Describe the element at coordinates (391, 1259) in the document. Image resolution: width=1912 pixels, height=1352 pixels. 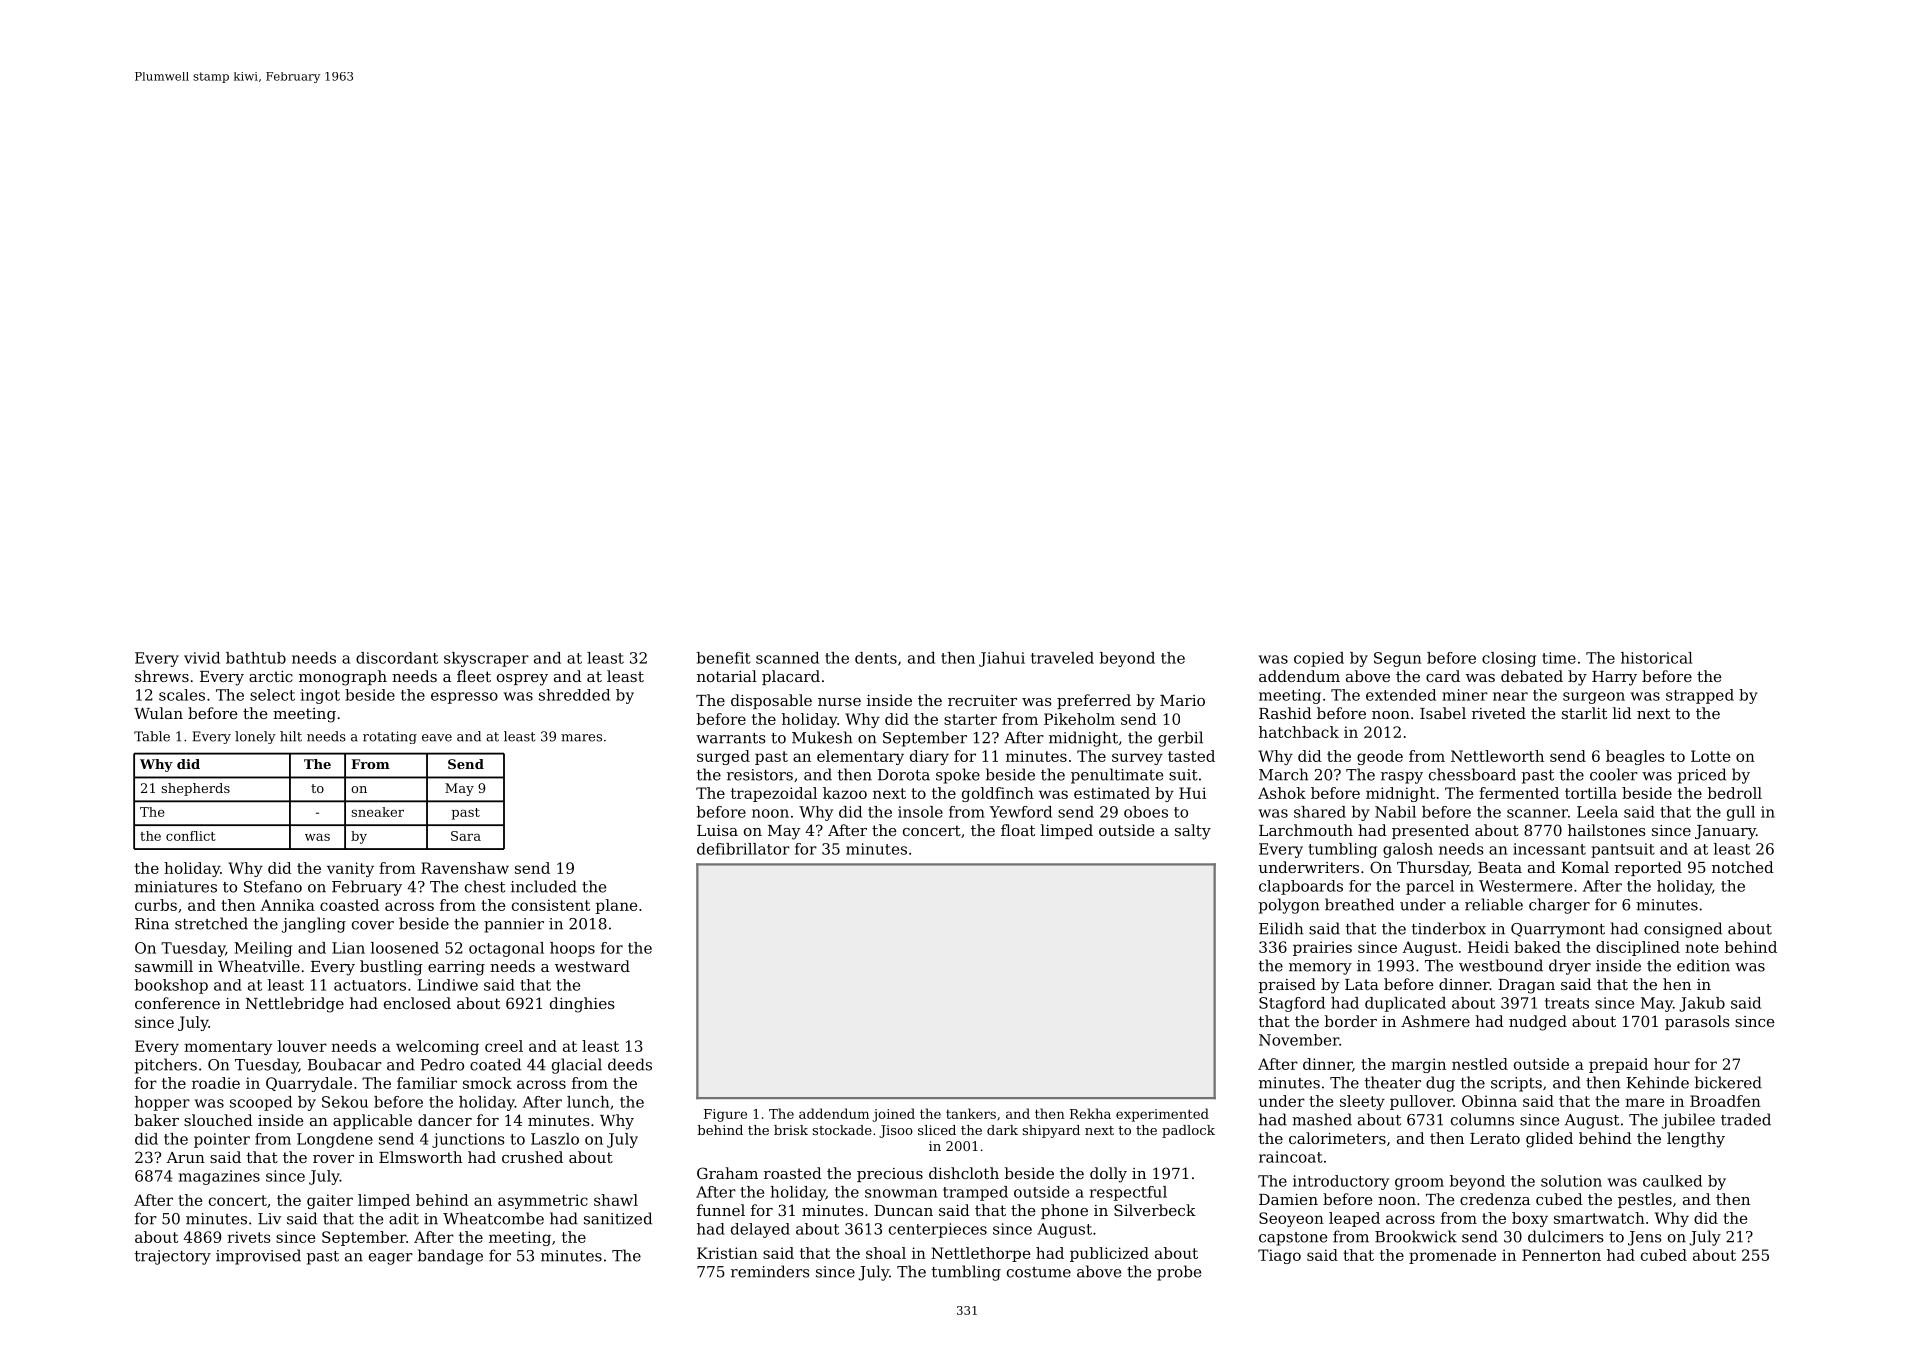
I see `eager` at that location.
